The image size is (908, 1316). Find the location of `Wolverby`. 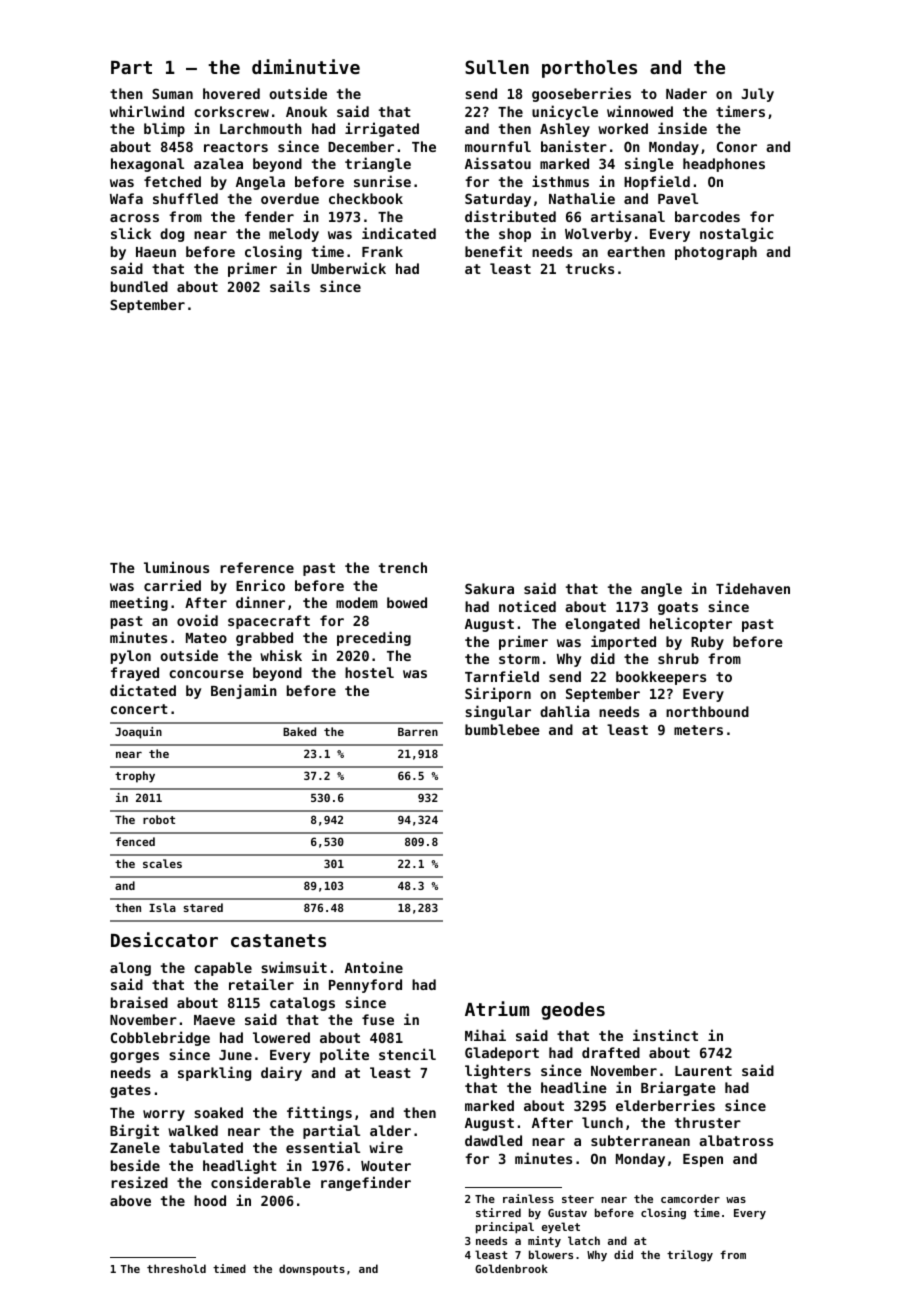

Wolverby is located at coordinates (598, 235).
